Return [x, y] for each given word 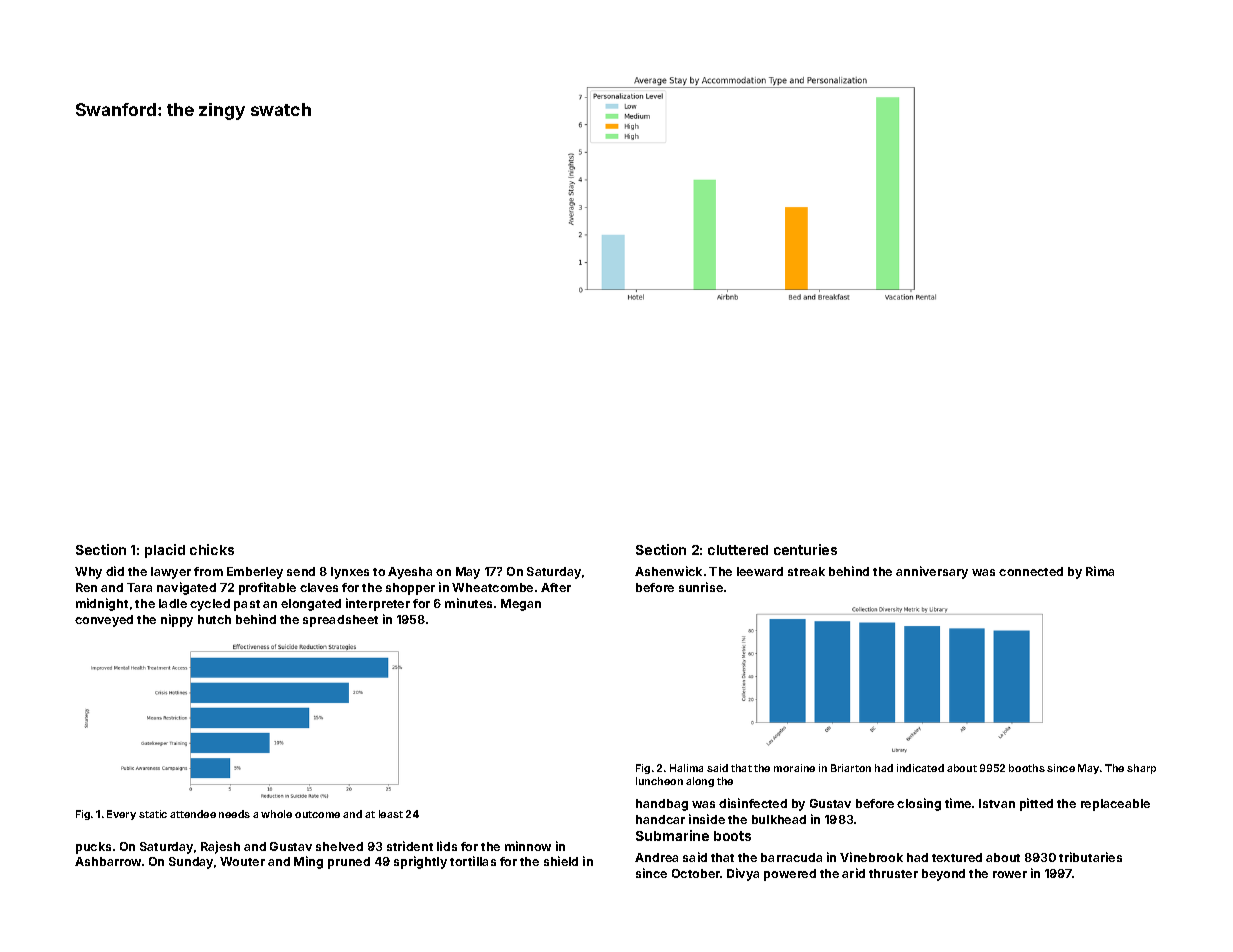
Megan [521, 605]
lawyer [171, 573]
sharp [1141, 769]
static [153, 814]
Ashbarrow [108, 861]
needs [234, 814]
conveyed [104, 621]
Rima [1100, 571]
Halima [686, 768]
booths [1027, 768]
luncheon [659, 781]
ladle [173, 603]
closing [919, 804]
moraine [794, 768]
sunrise [701, 587]
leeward [760, 571]
